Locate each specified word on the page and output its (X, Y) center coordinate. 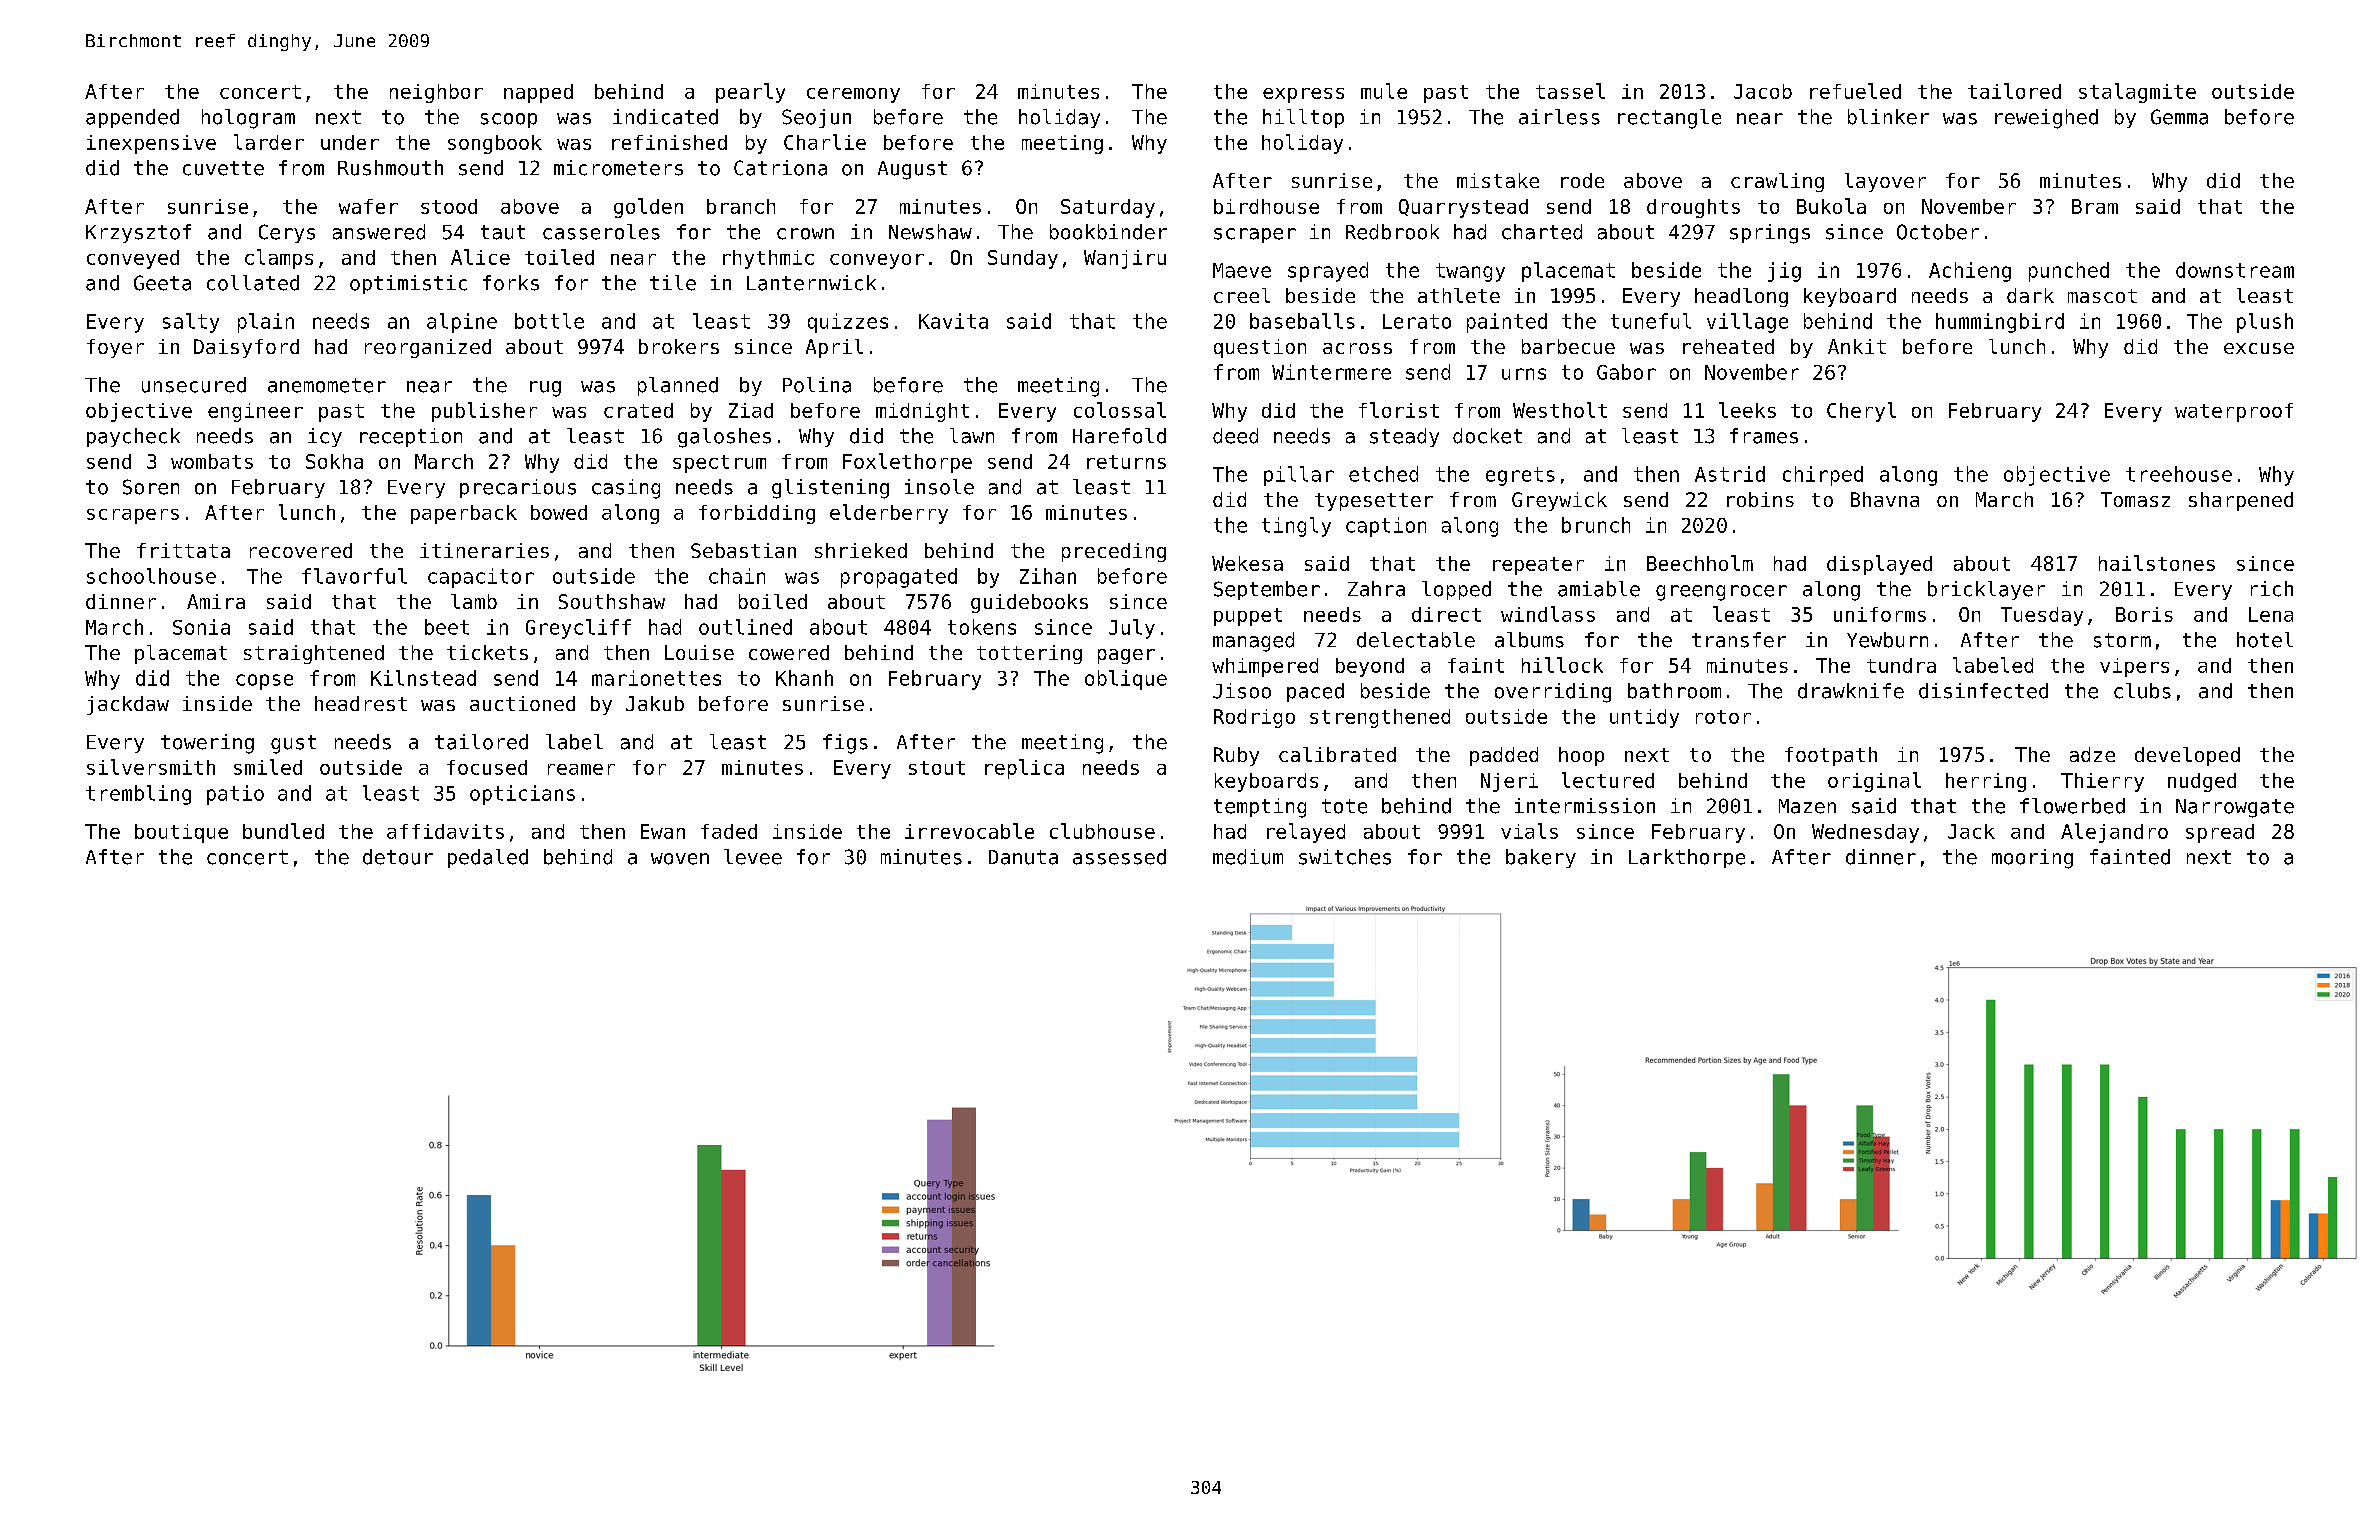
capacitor (481, 578)
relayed (1306, 833)
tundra (1901, 665)
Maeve (1242, 270)
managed (1253, 642)
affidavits (445, 831)
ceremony (853, 95)
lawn (972, 436)
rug (545, 389)
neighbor (436, 93)
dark (2030, 295)
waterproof (2234, 412)
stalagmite (2137, 93)
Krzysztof (138, 233)
